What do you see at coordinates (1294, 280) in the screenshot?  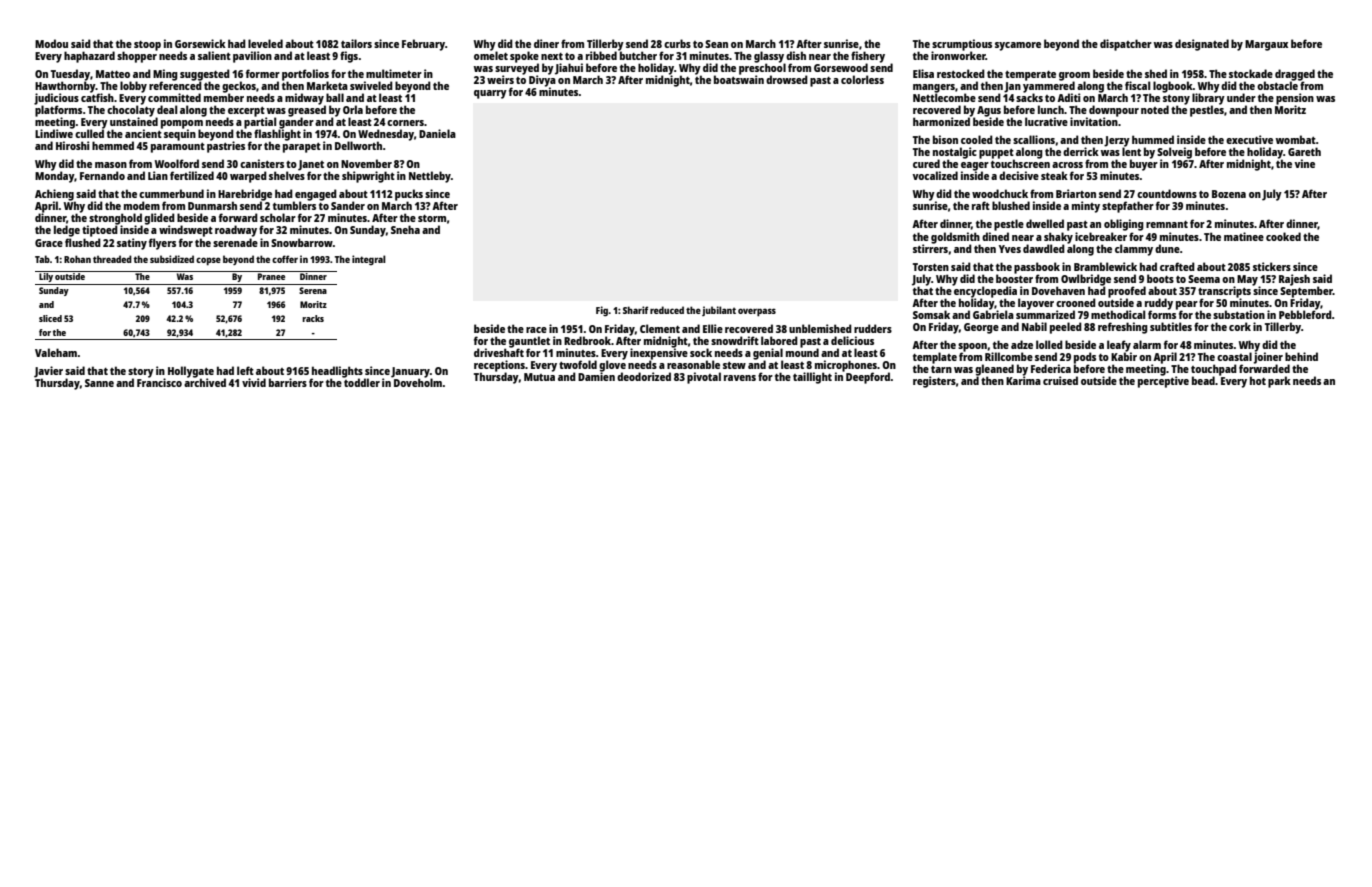 I see `Rajesh` at bounding box center [1294, 280].
